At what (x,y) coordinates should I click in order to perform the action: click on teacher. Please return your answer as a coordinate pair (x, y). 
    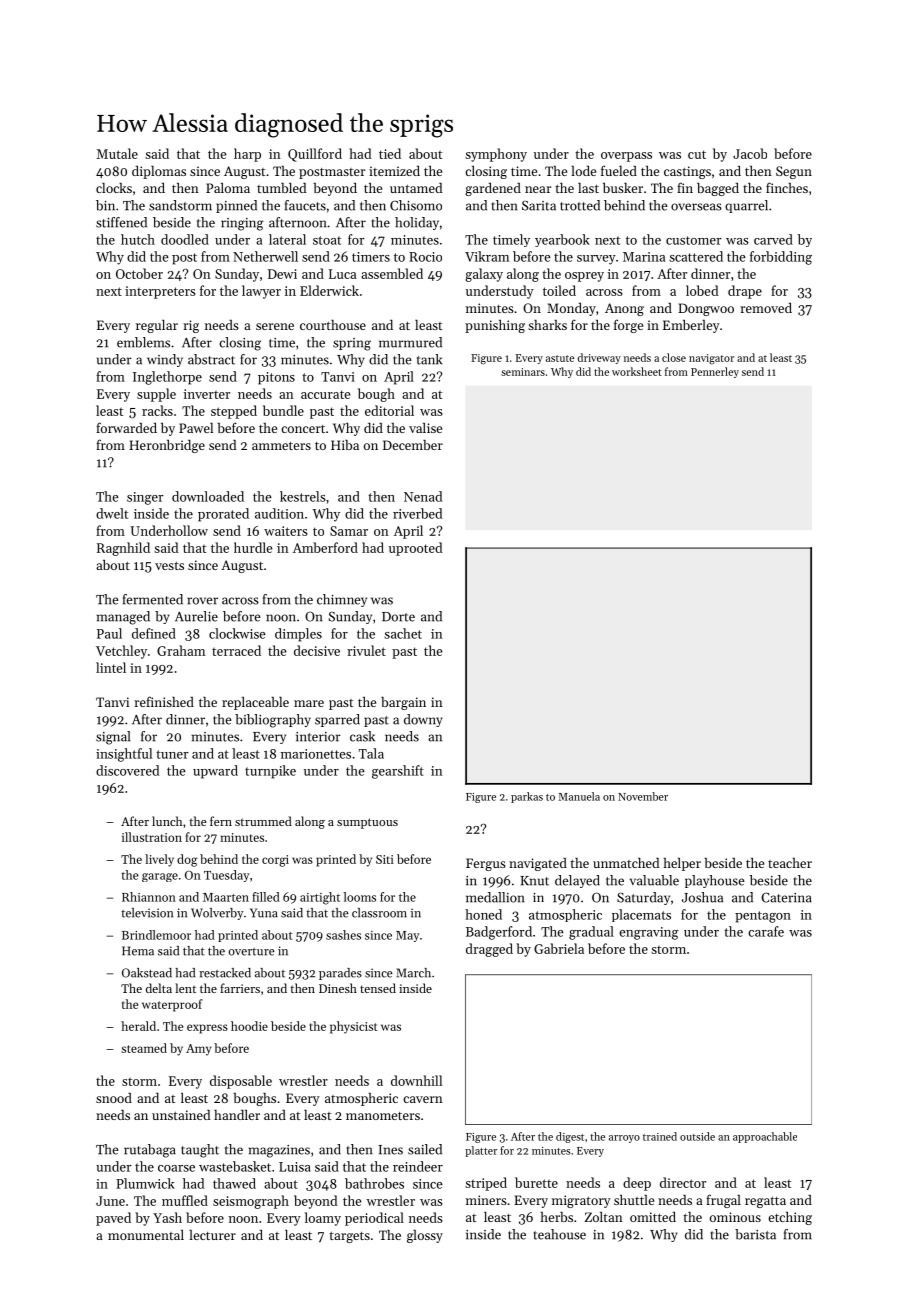
    Looking at the image, I should click on (790, 863).
